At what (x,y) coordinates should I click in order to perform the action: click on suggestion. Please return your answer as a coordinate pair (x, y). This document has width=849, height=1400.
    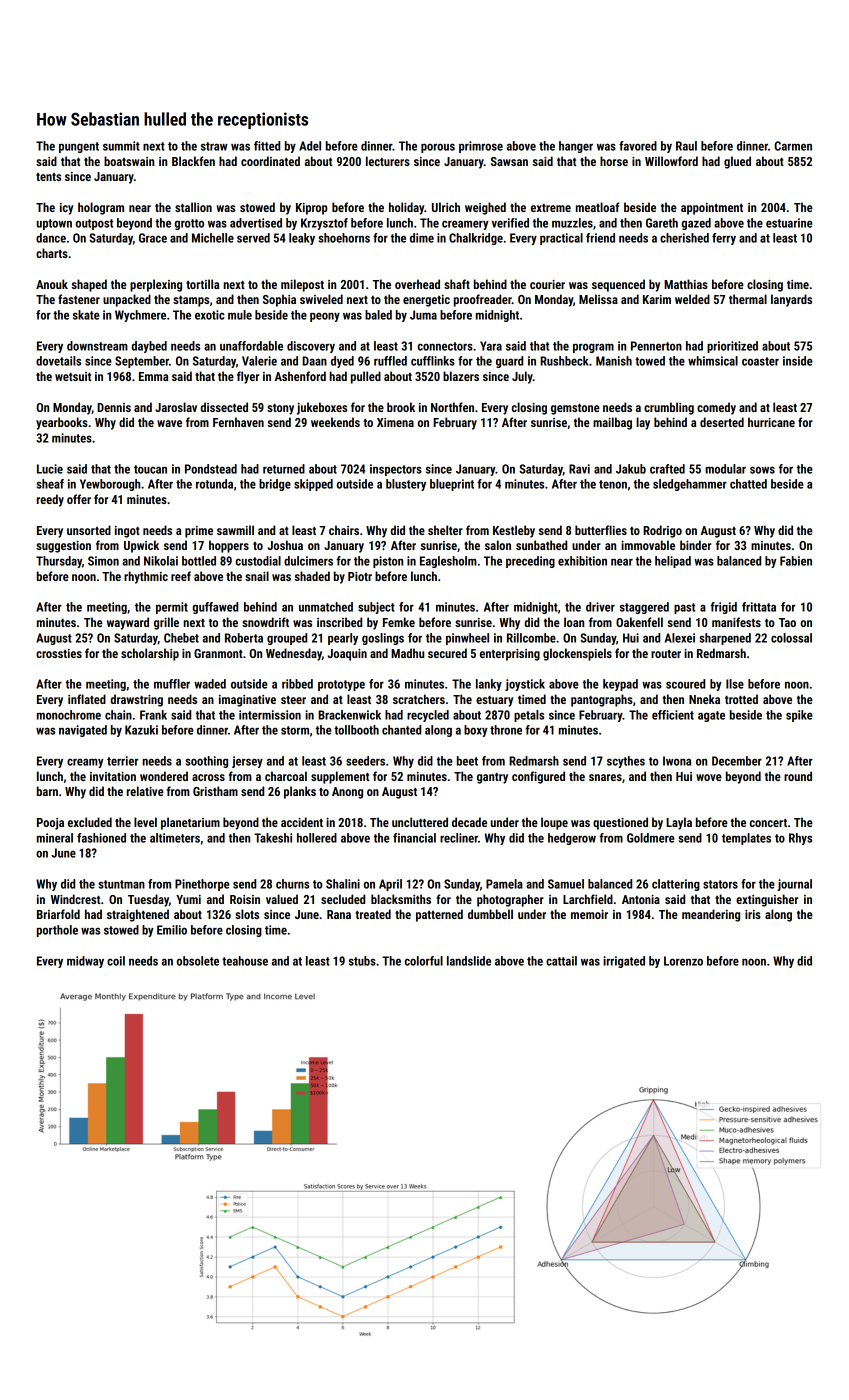
    Looking at the image, I should click on (63, 547).
